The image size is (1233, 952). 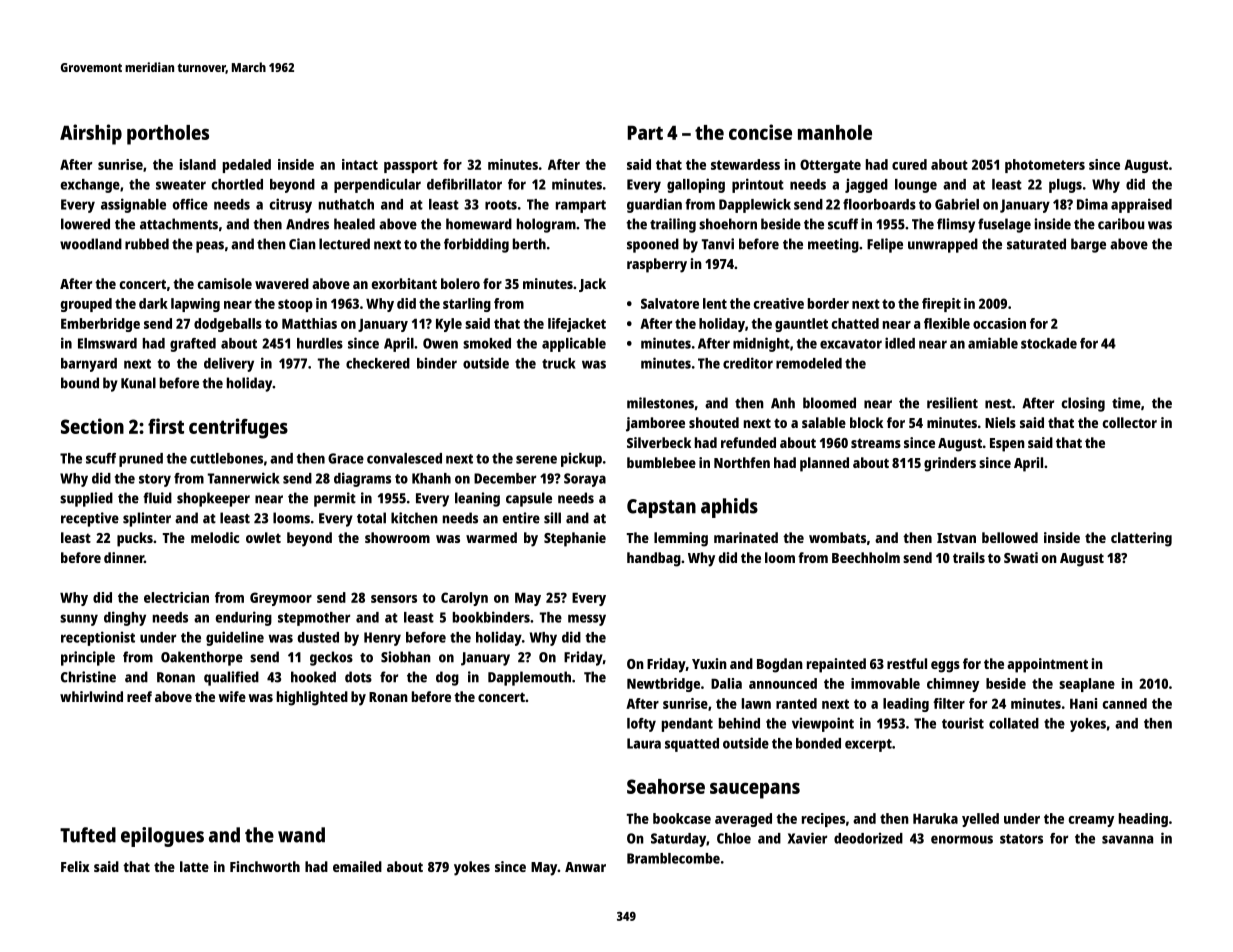 What do you see at coordinates (139, 696) in the screenshot?
I see `reef` at bounding box center [139, 696].
